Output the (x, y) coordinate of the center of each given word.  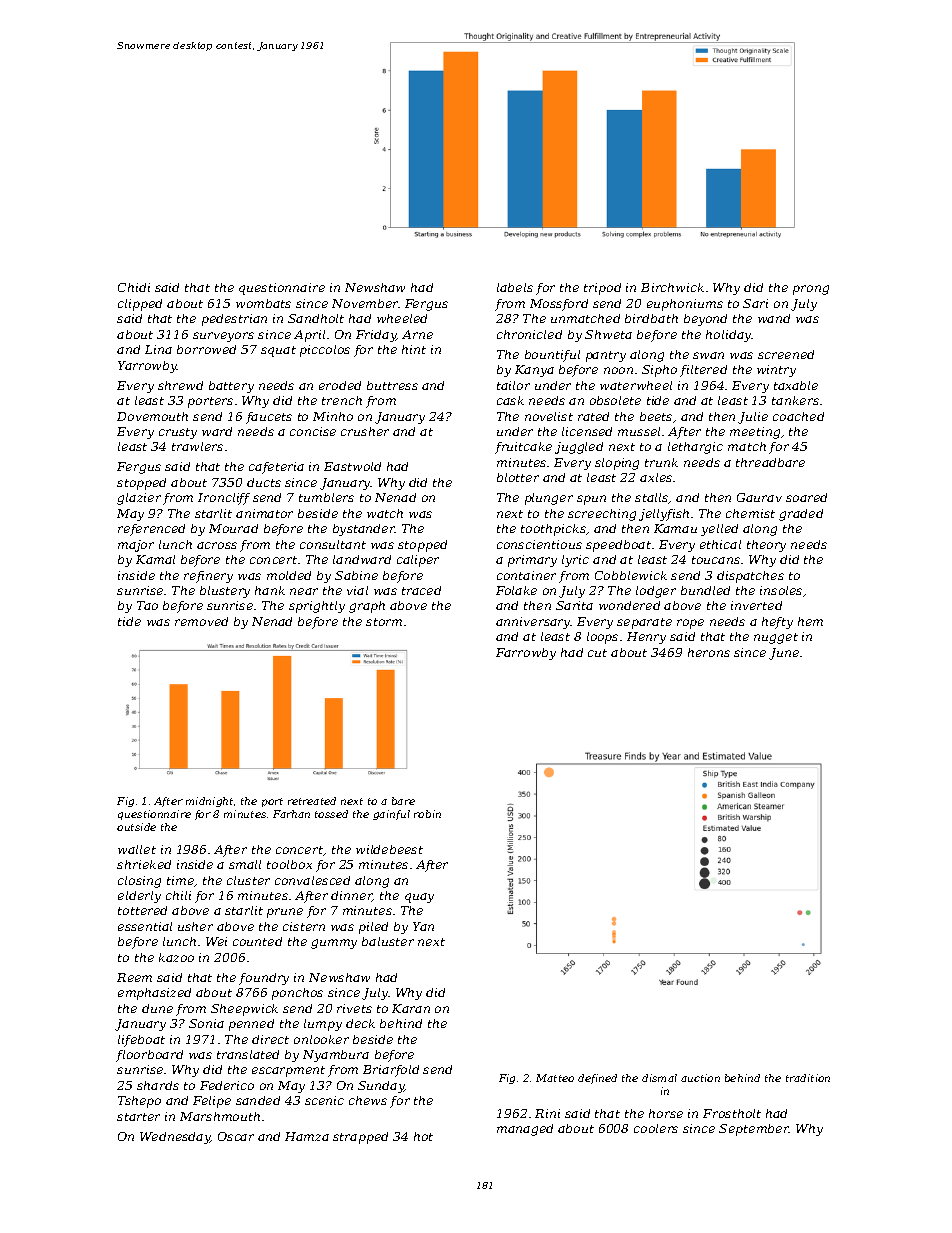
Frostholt (732, 1113)
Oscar (236, 1136)
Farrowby (526, 654)
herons (709, 652)
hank (270, 590)
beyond (705, 320)
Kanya (534, 371)
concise (313, 431)
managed (525, 1130)
